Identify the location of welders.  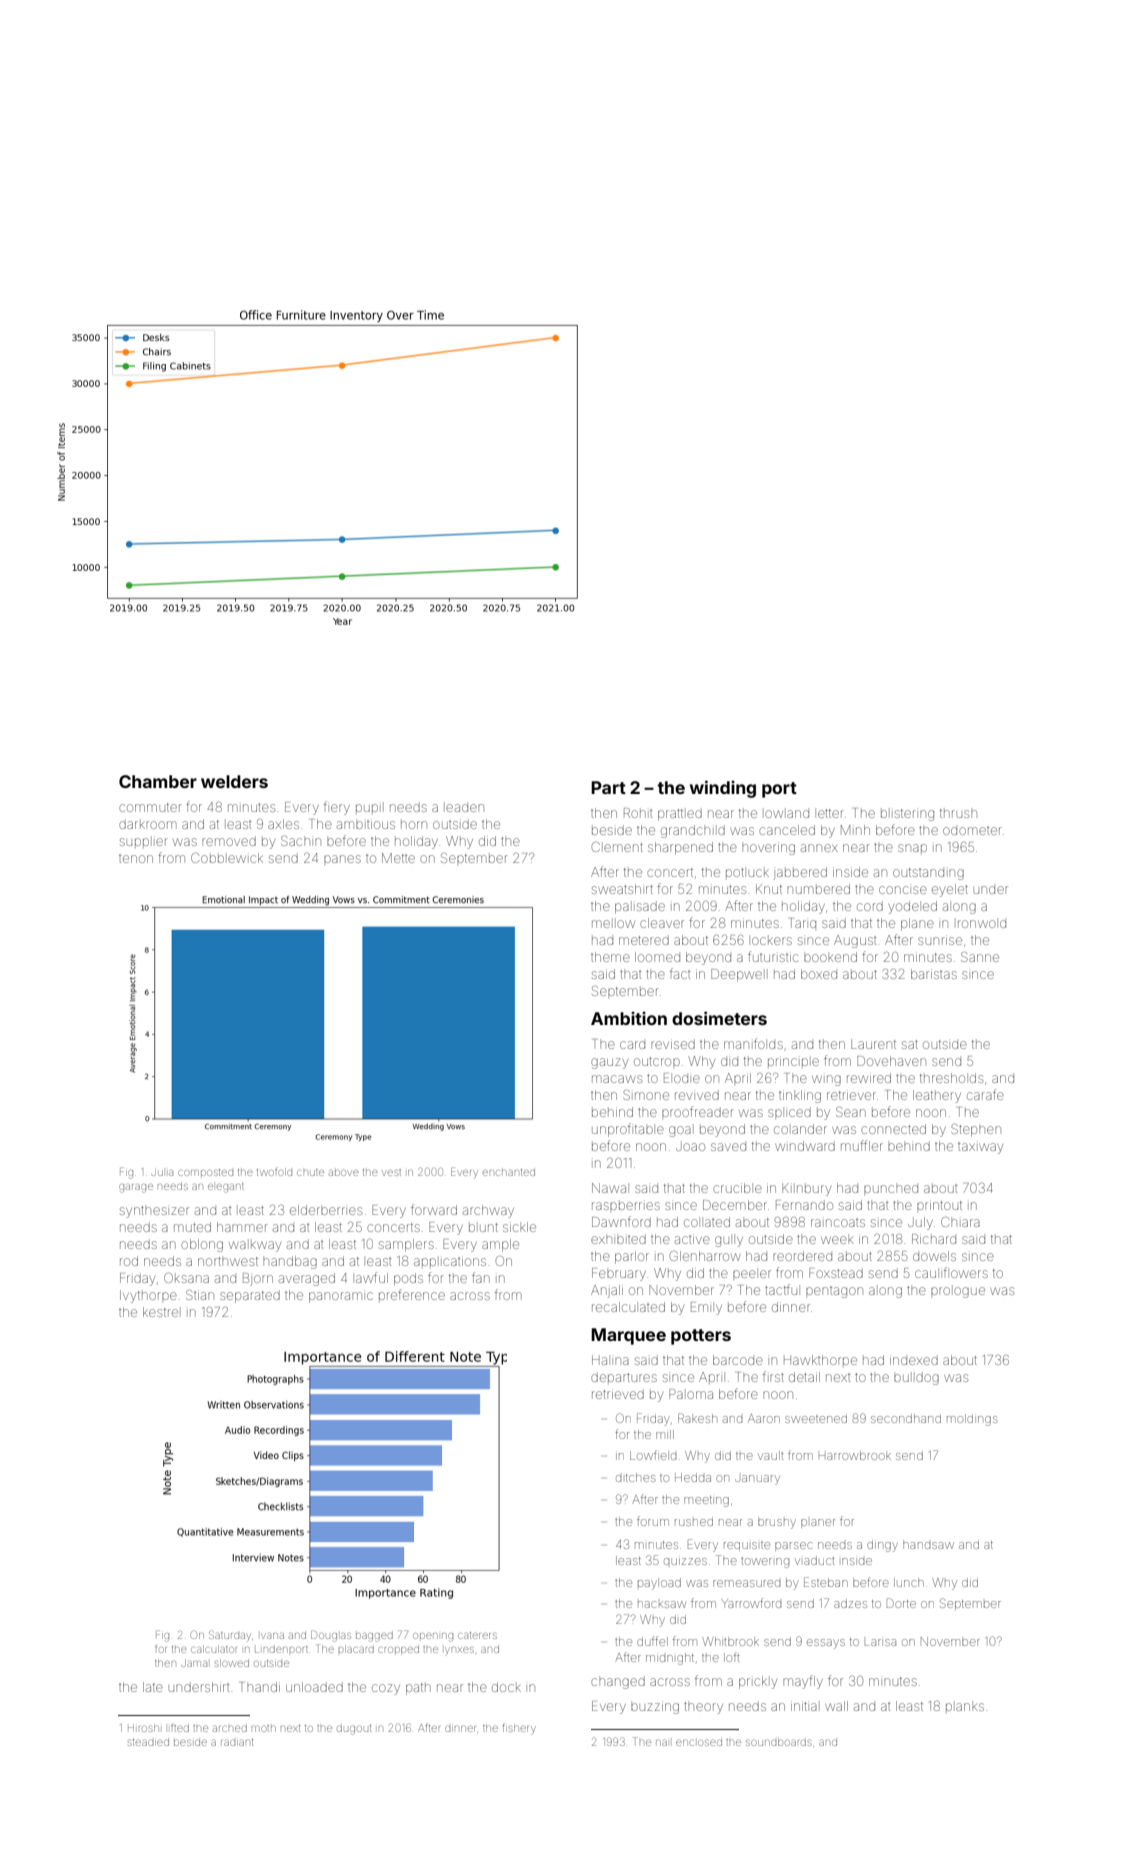
(234, 781).
